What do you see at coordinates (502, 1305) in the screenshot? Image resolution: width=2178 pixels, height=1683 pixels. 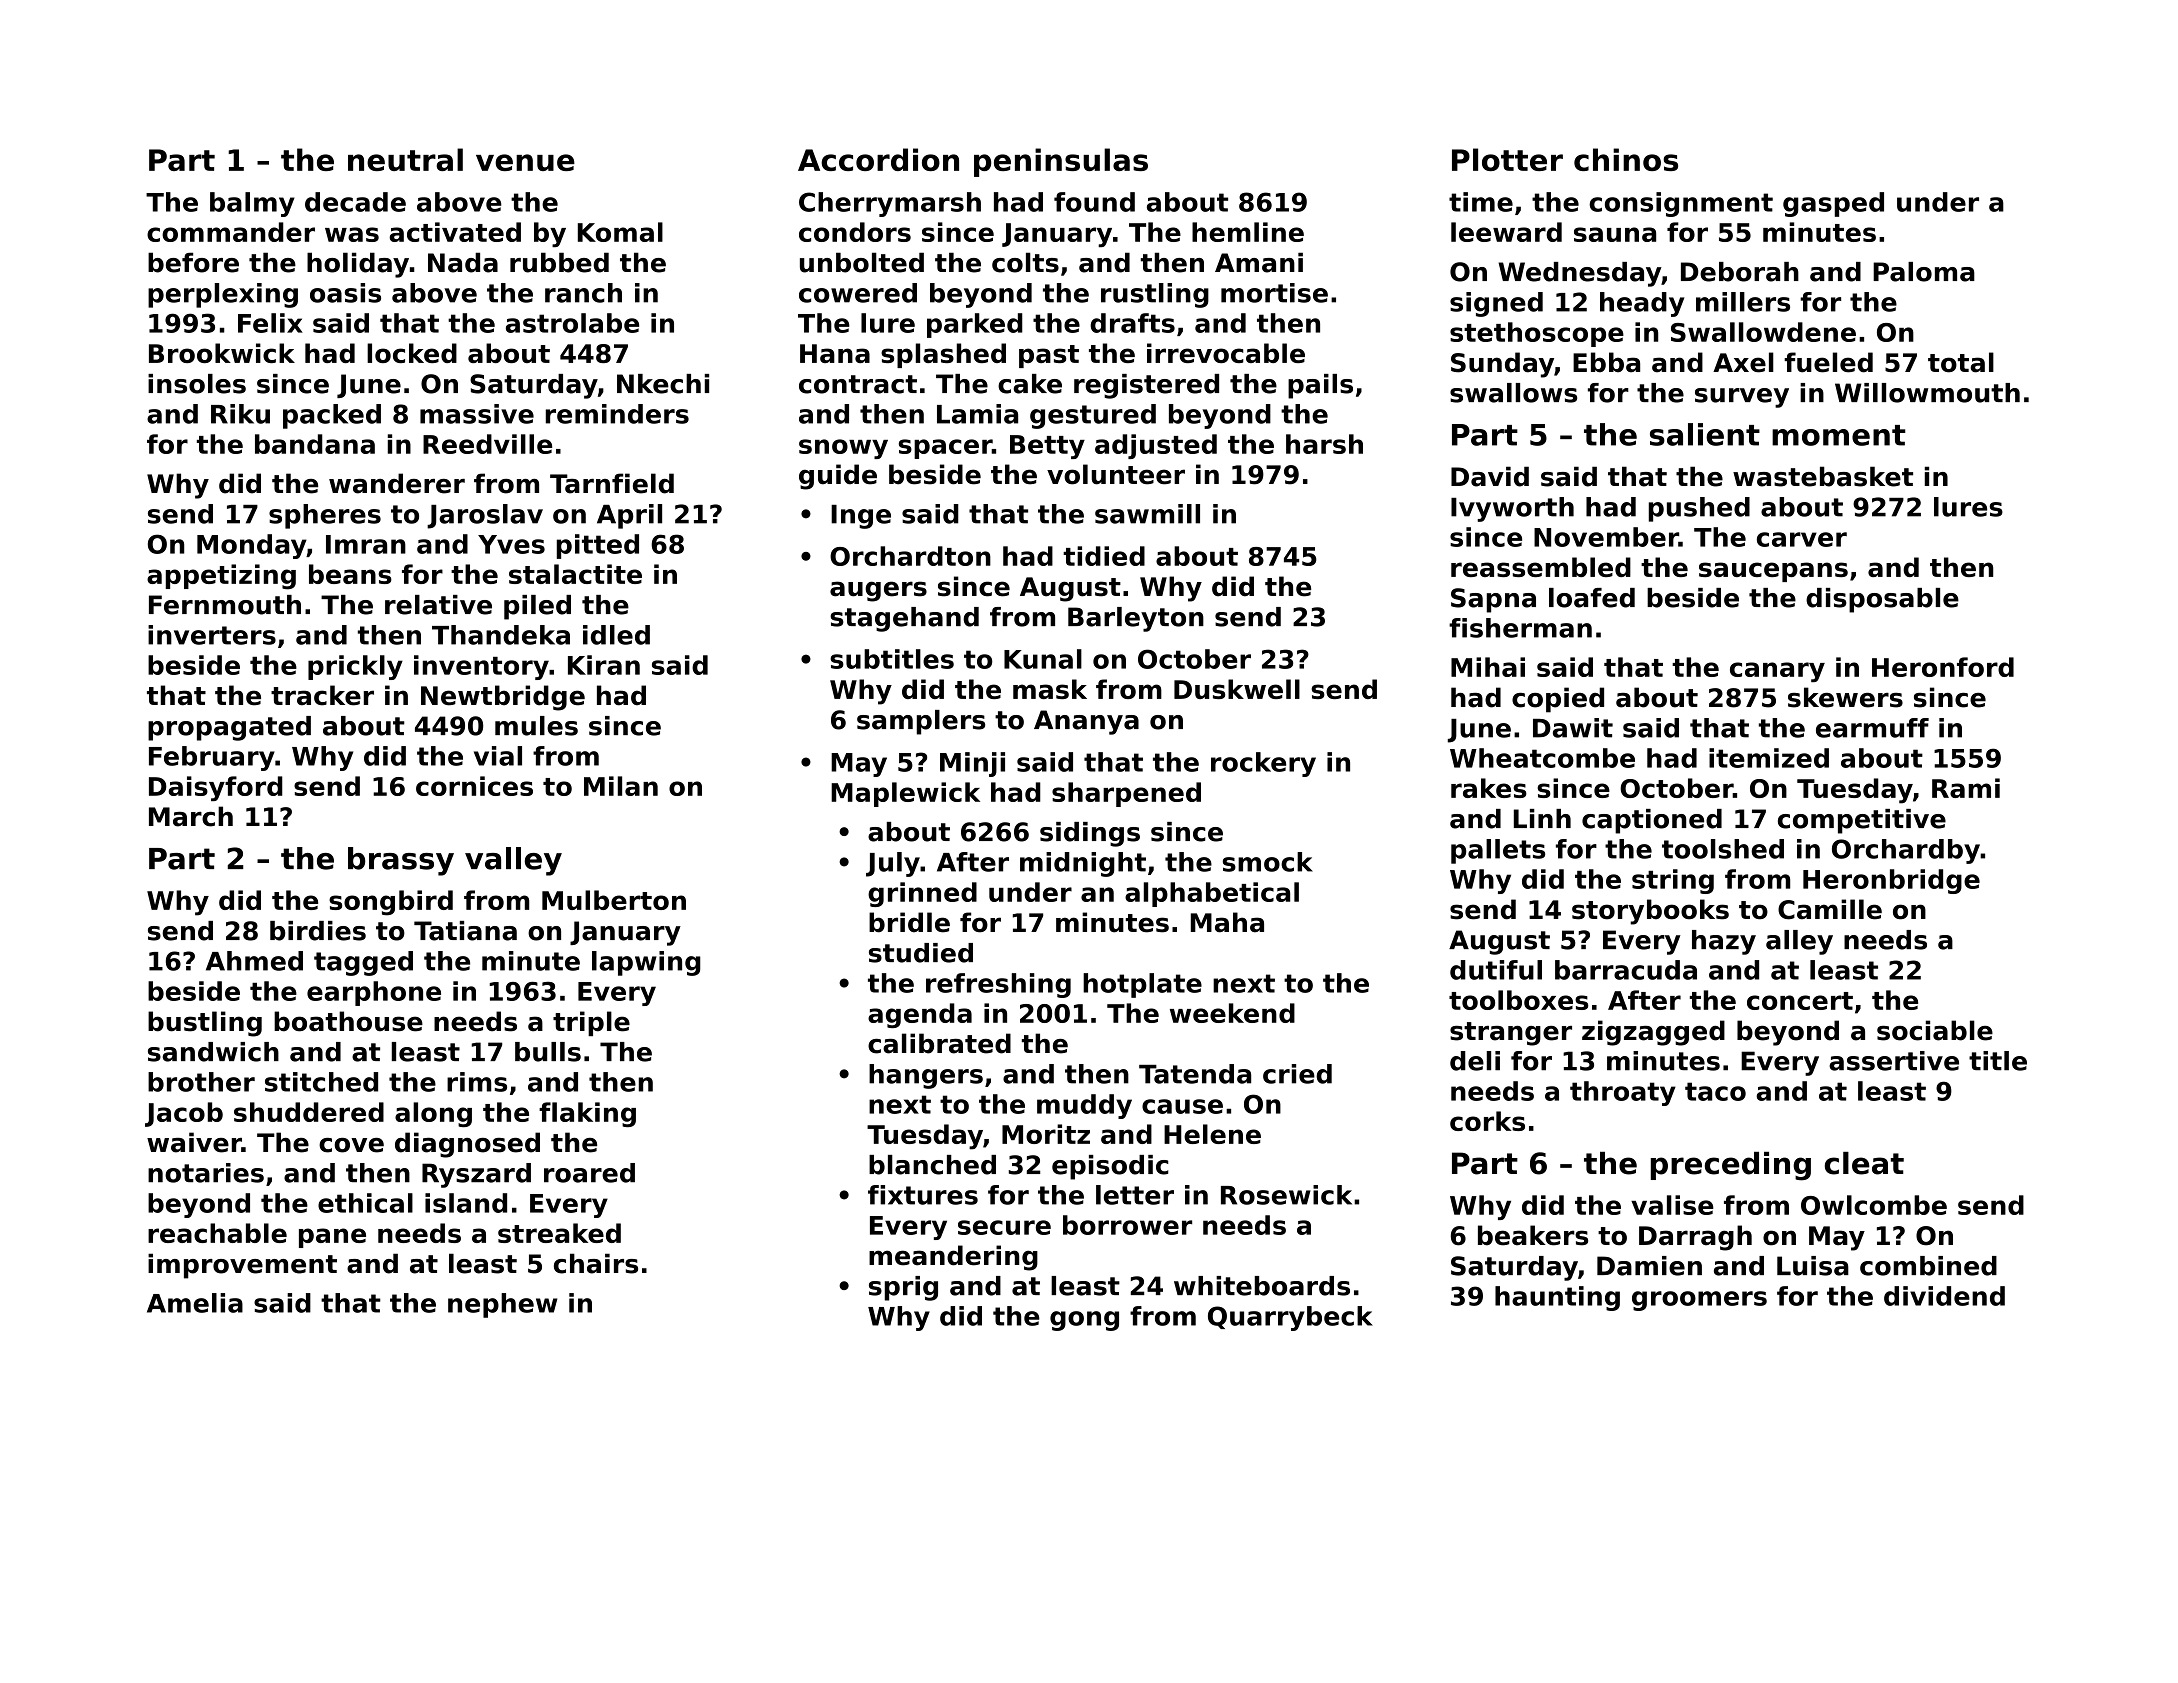 I see `nephew` at bounding box center [502, 1305].
